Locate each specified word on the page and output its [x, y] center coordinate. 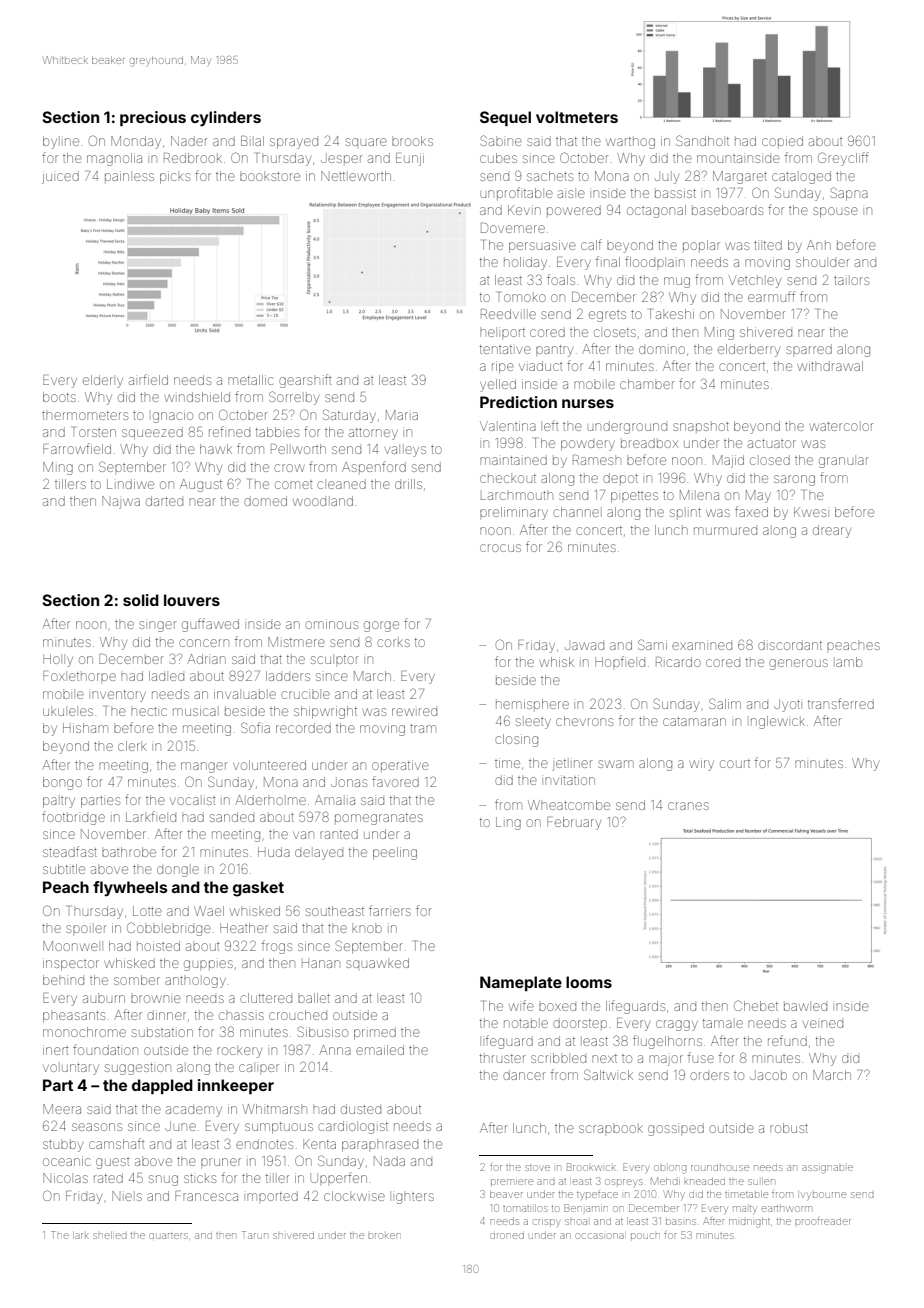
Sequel [505, 118]
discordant [790, 645]
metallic [251, 380]
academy [194, 1111]
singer [158, 626]
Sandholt [702, 140]
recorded [303, 728]
